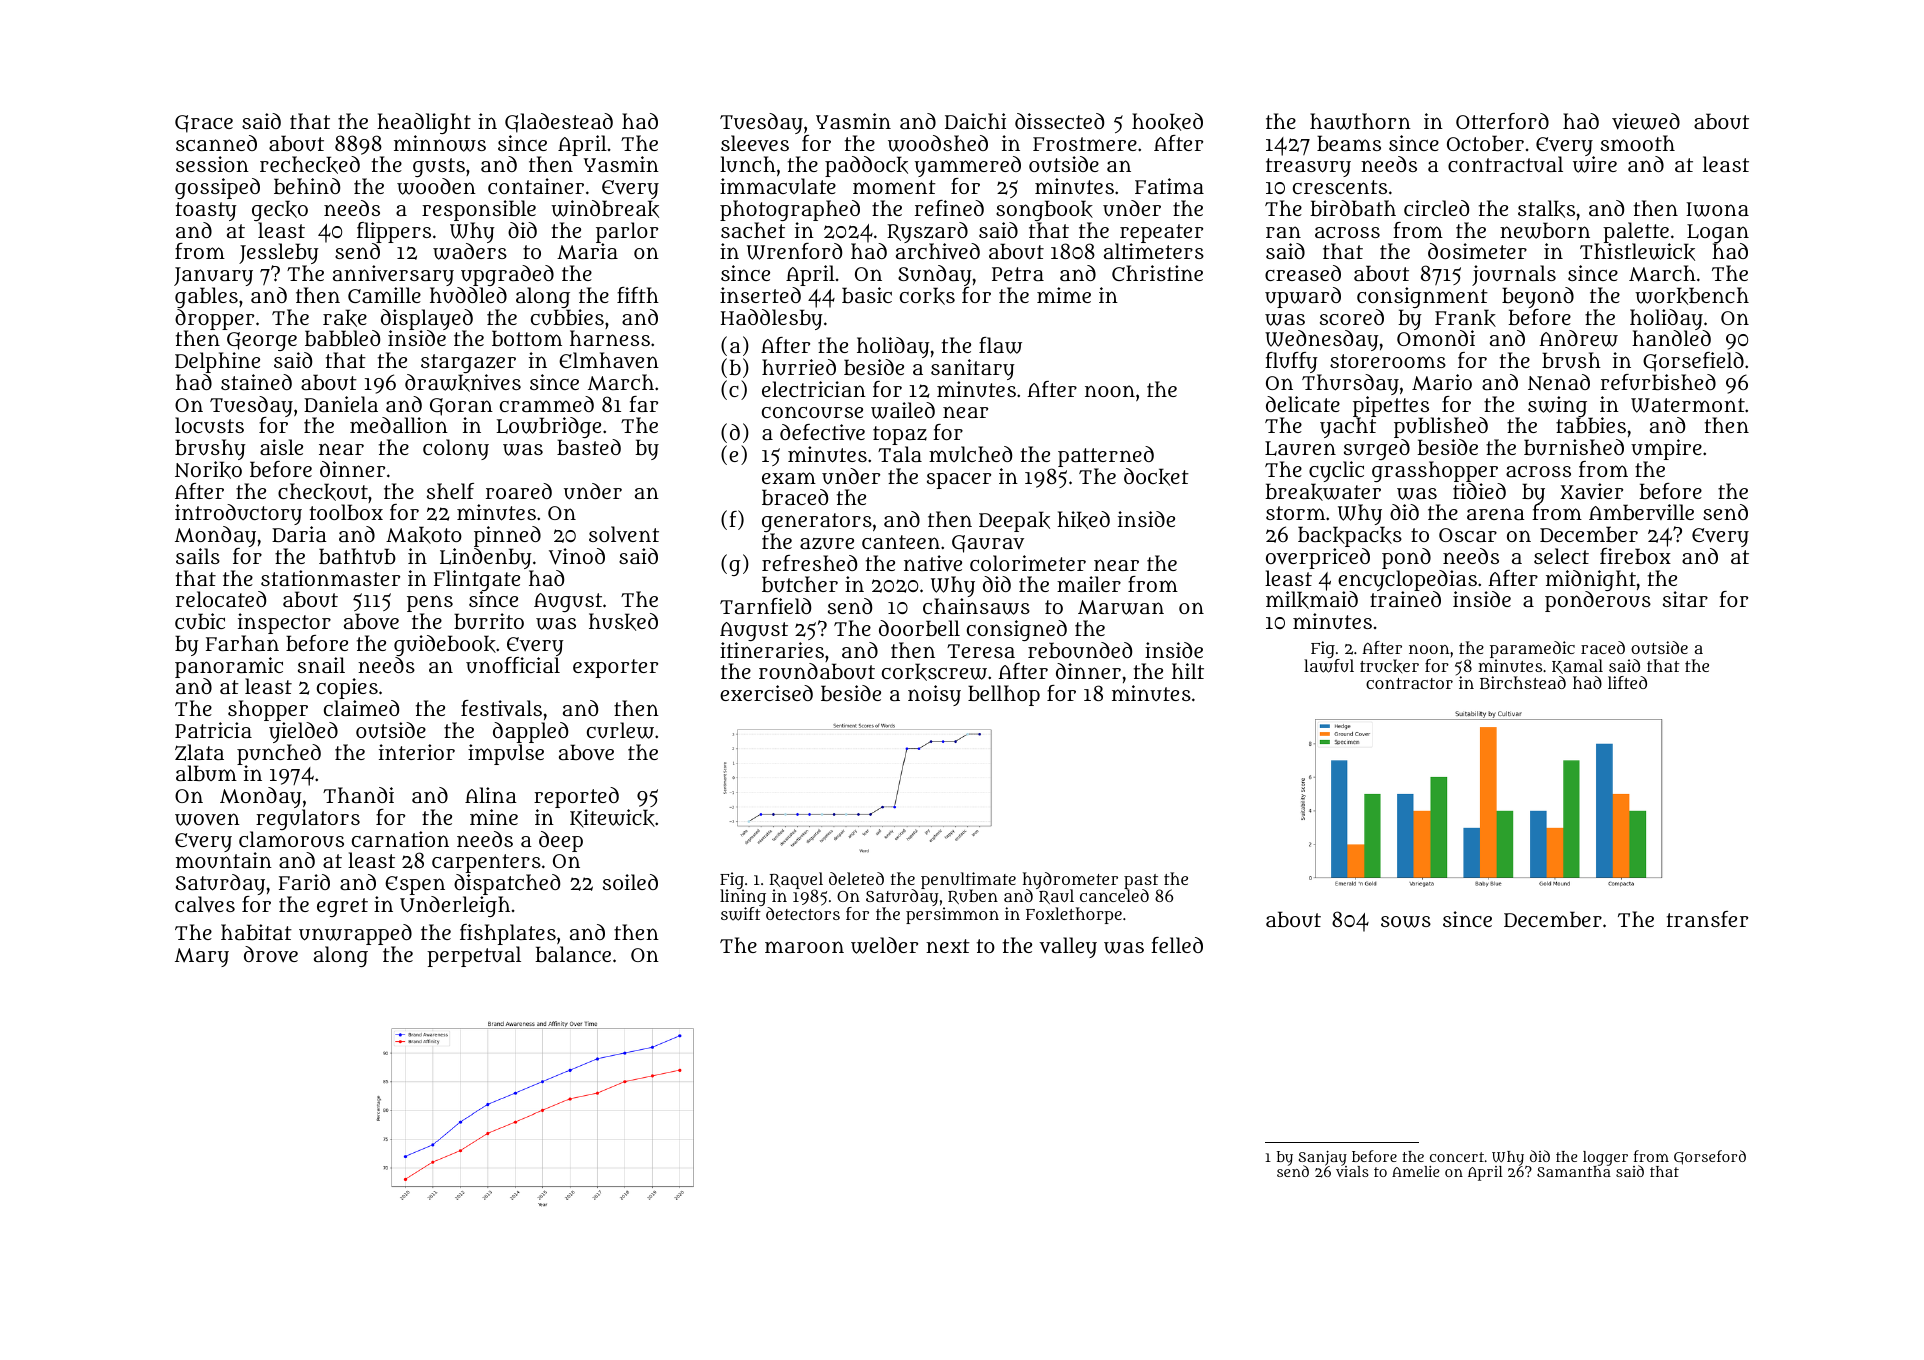 The image size is (1924, 1360). Describe the element at coordinates (1707, 919) in the screenshot. I see `transfer` at that location.
